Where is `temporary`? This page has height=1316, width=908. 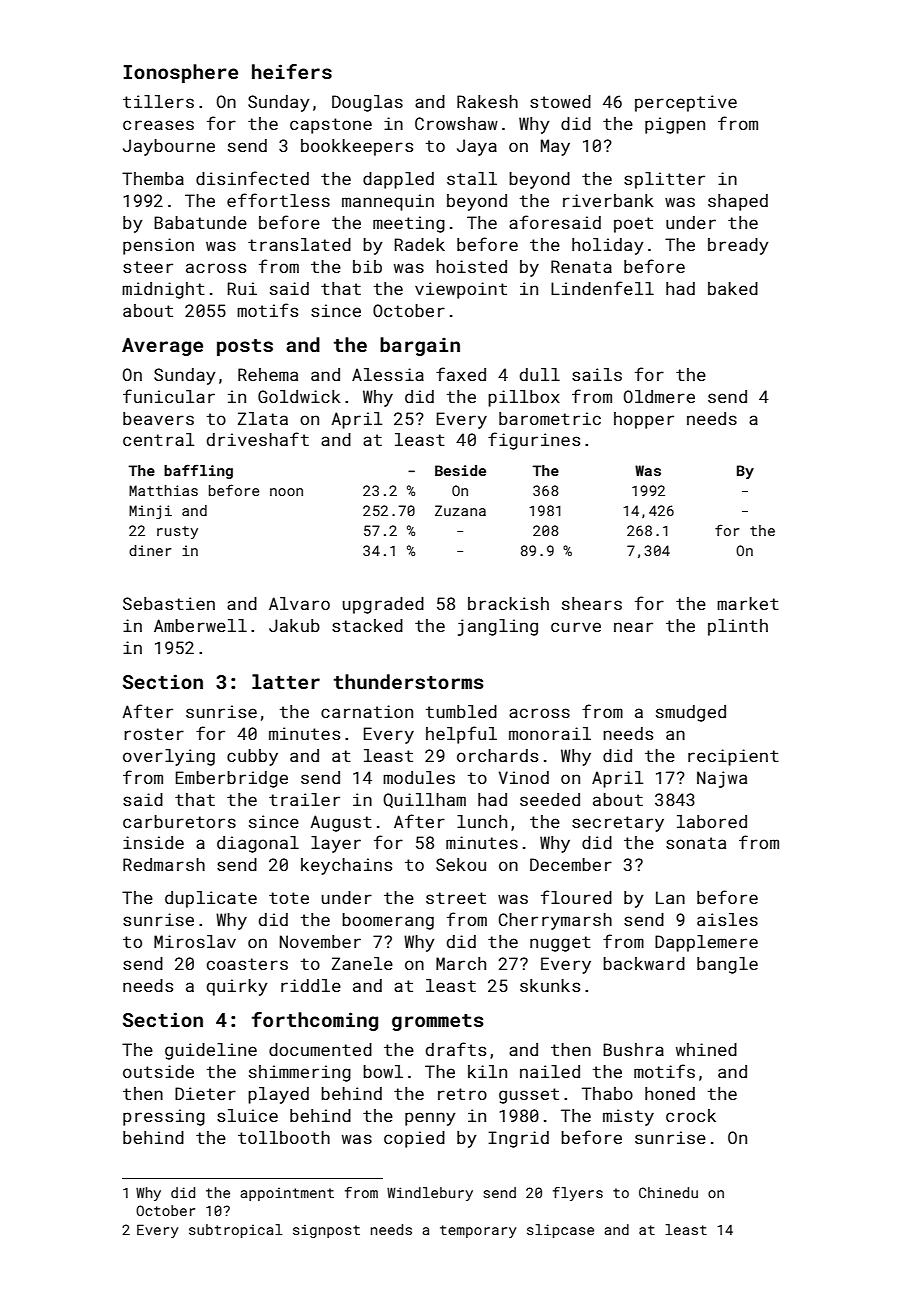 temporary is located at coordinates (478, 1231).
